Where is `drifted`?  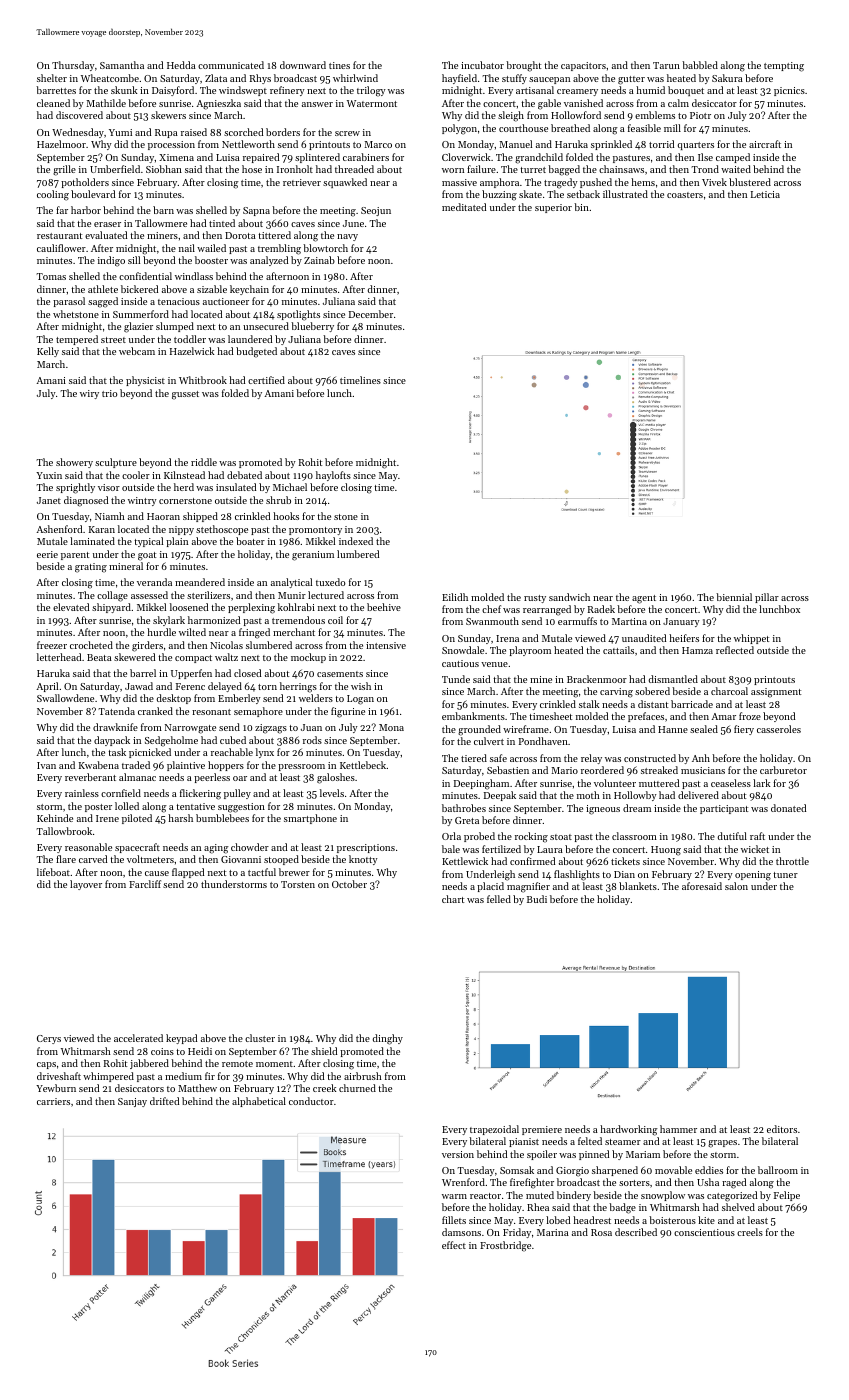
drifted is located at coordinates (164, 1101).
